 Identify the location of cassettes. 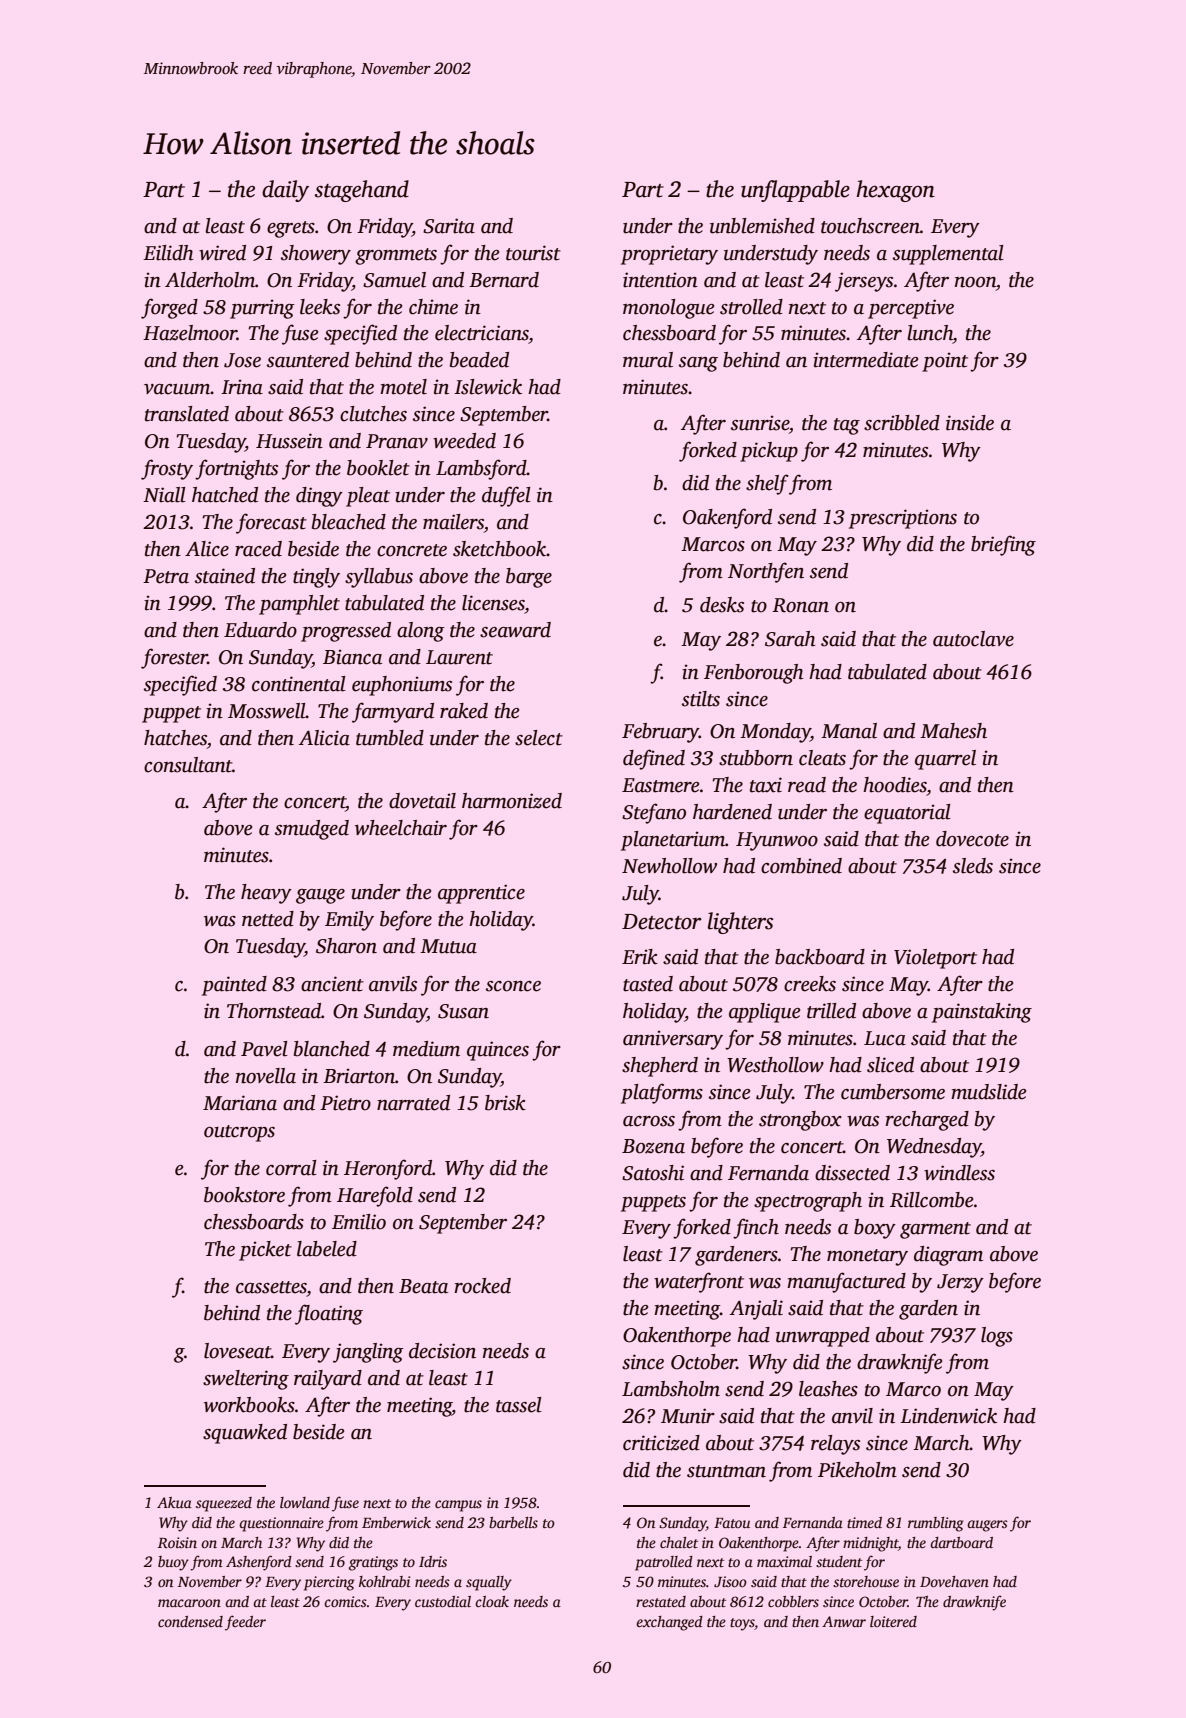
(271, 1287).
